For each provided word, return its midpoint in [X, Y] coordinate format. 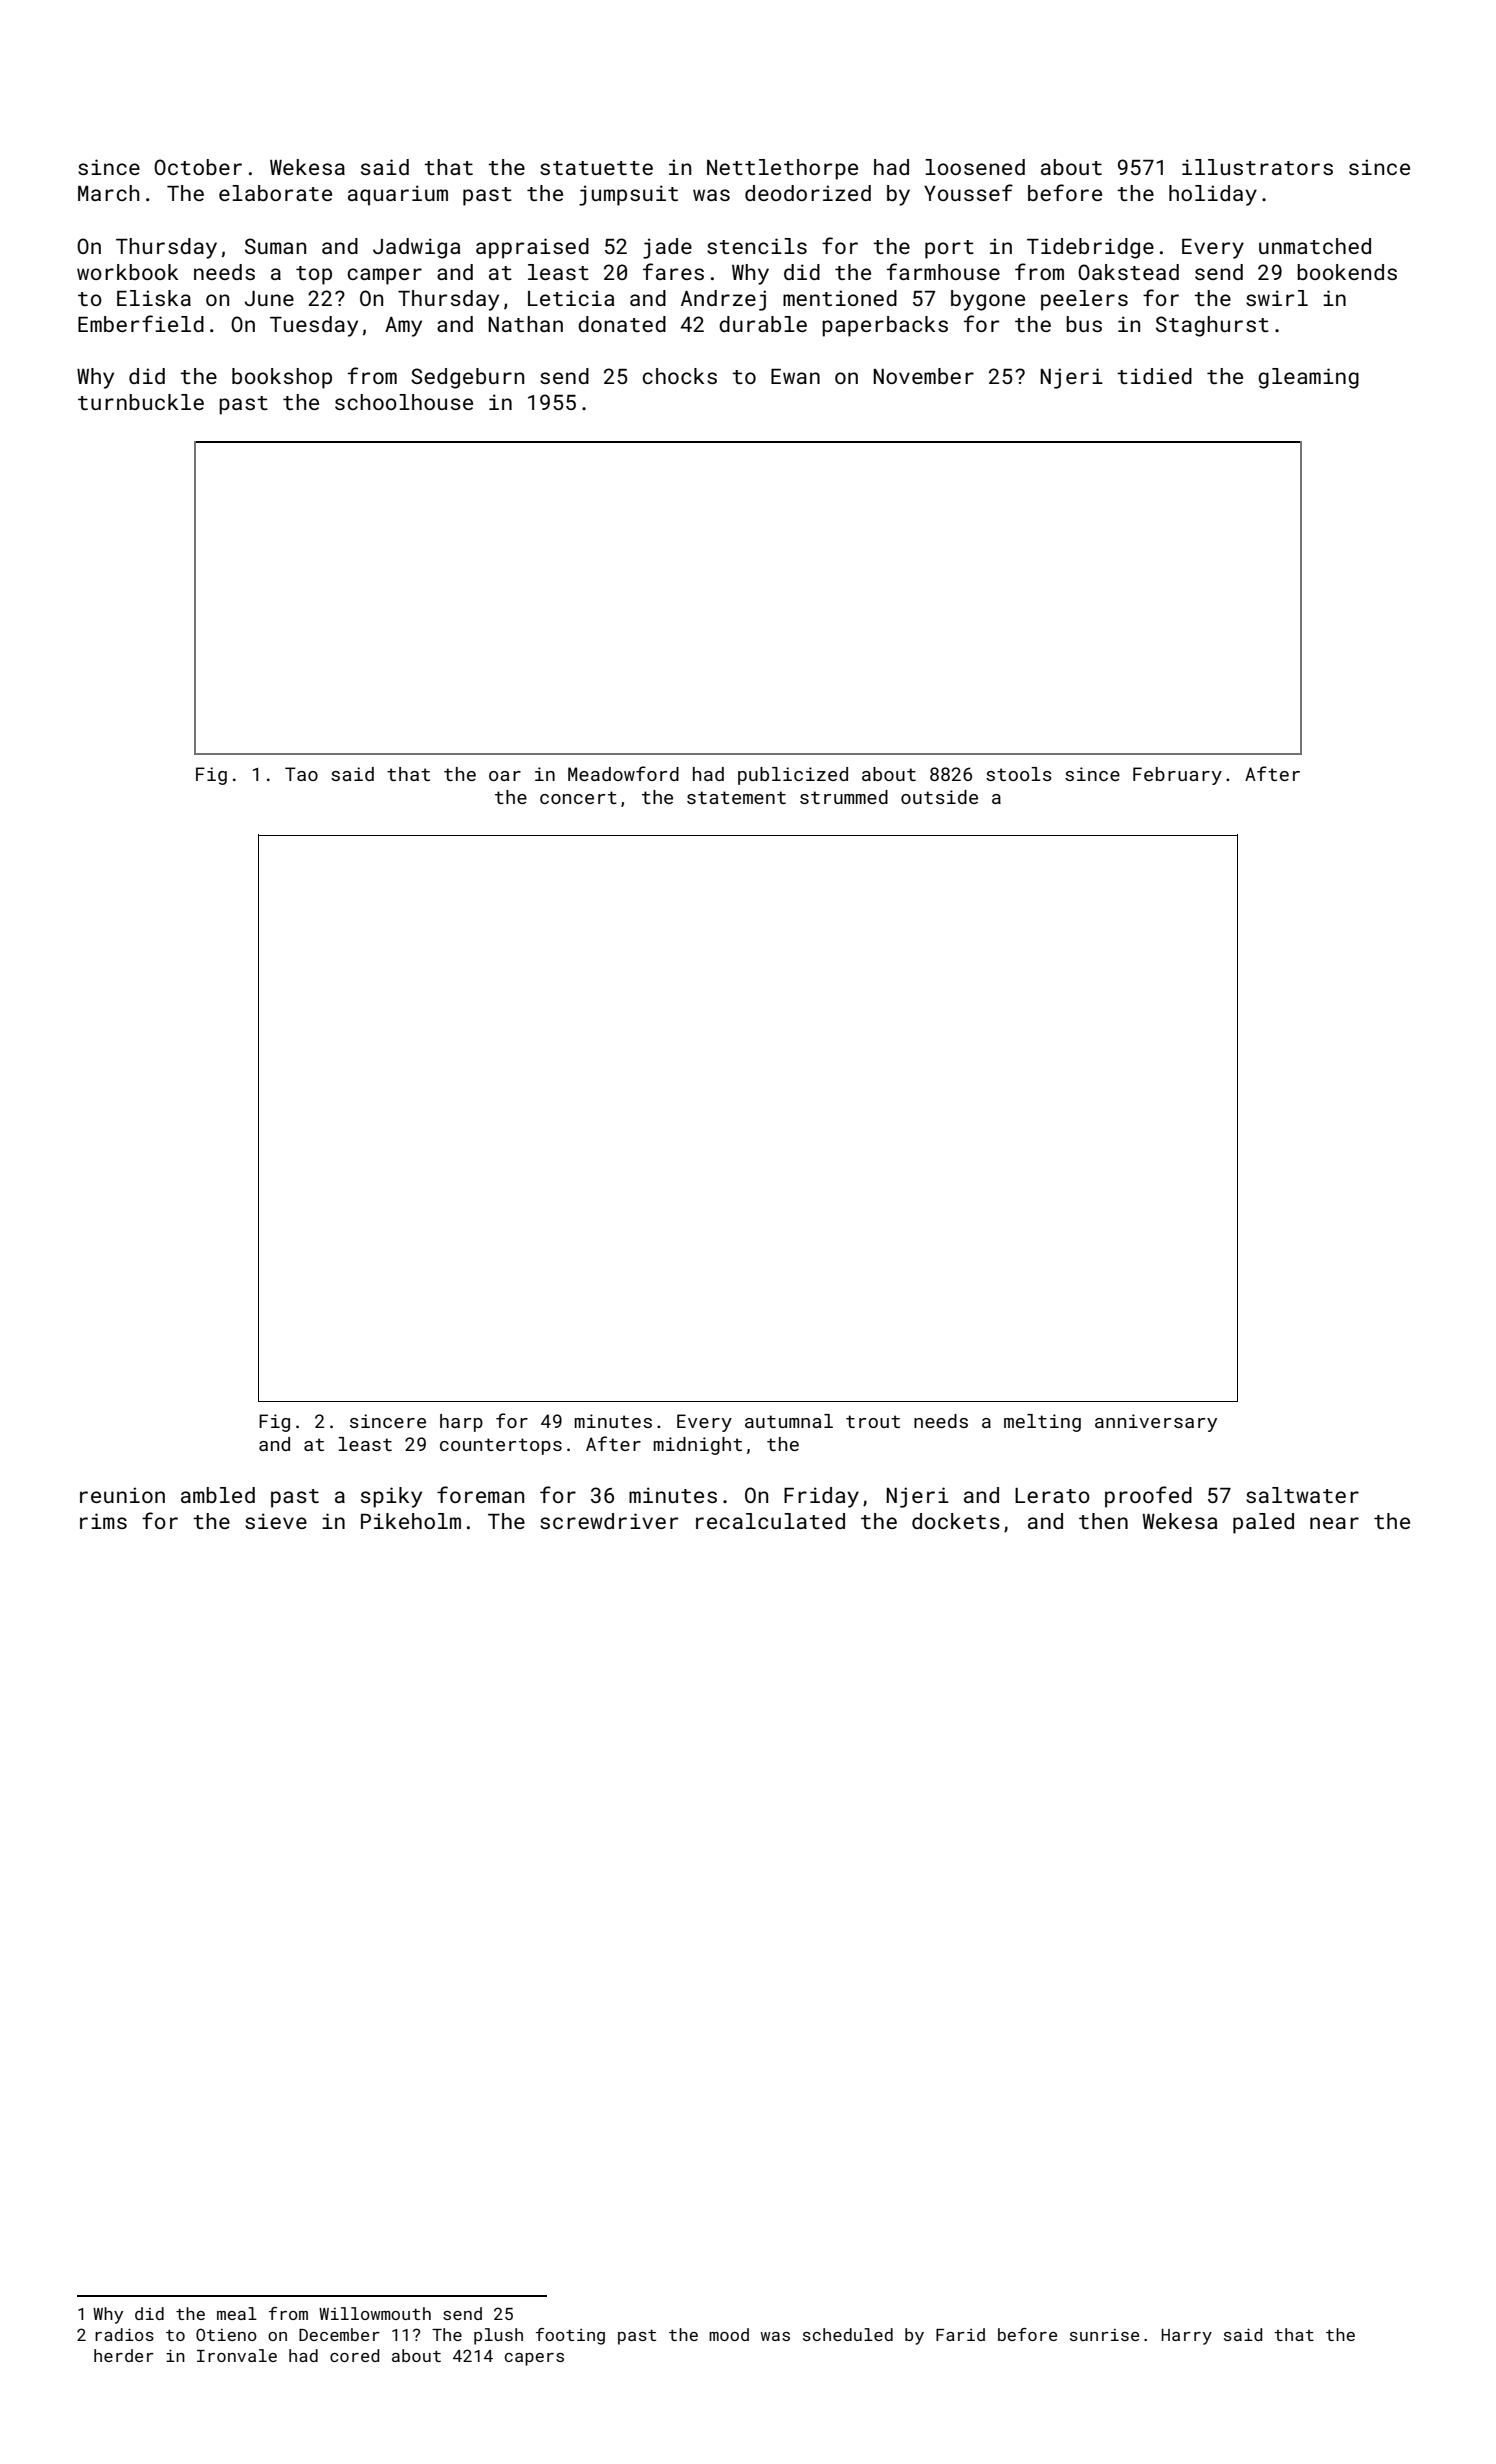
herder [124, 2355]
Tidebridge [1090, 248]
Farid [960, 2334]
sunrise [1104, 2335]
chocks [679, 376]
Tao [301, 774]
